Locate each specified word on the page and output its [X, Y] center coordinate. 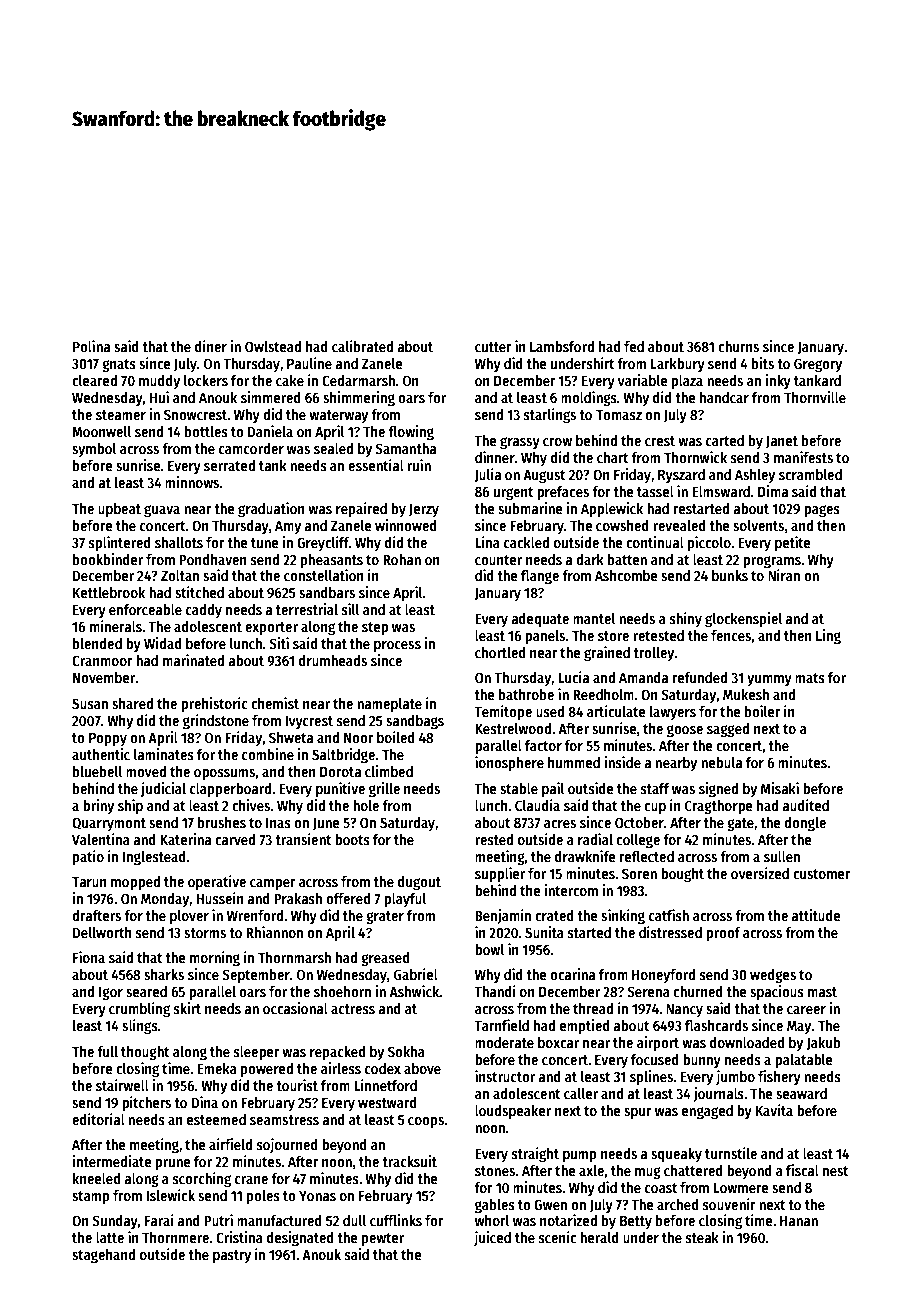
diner [211, 346]
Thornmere [175, 1237]
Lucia [573, 677]
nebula [721, 762]
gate [740, 824]
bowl [489, 949]
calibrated [362, 346]
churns [738, 346]
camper [273, 884]
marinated [193, 660]
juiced [492, 1238]
